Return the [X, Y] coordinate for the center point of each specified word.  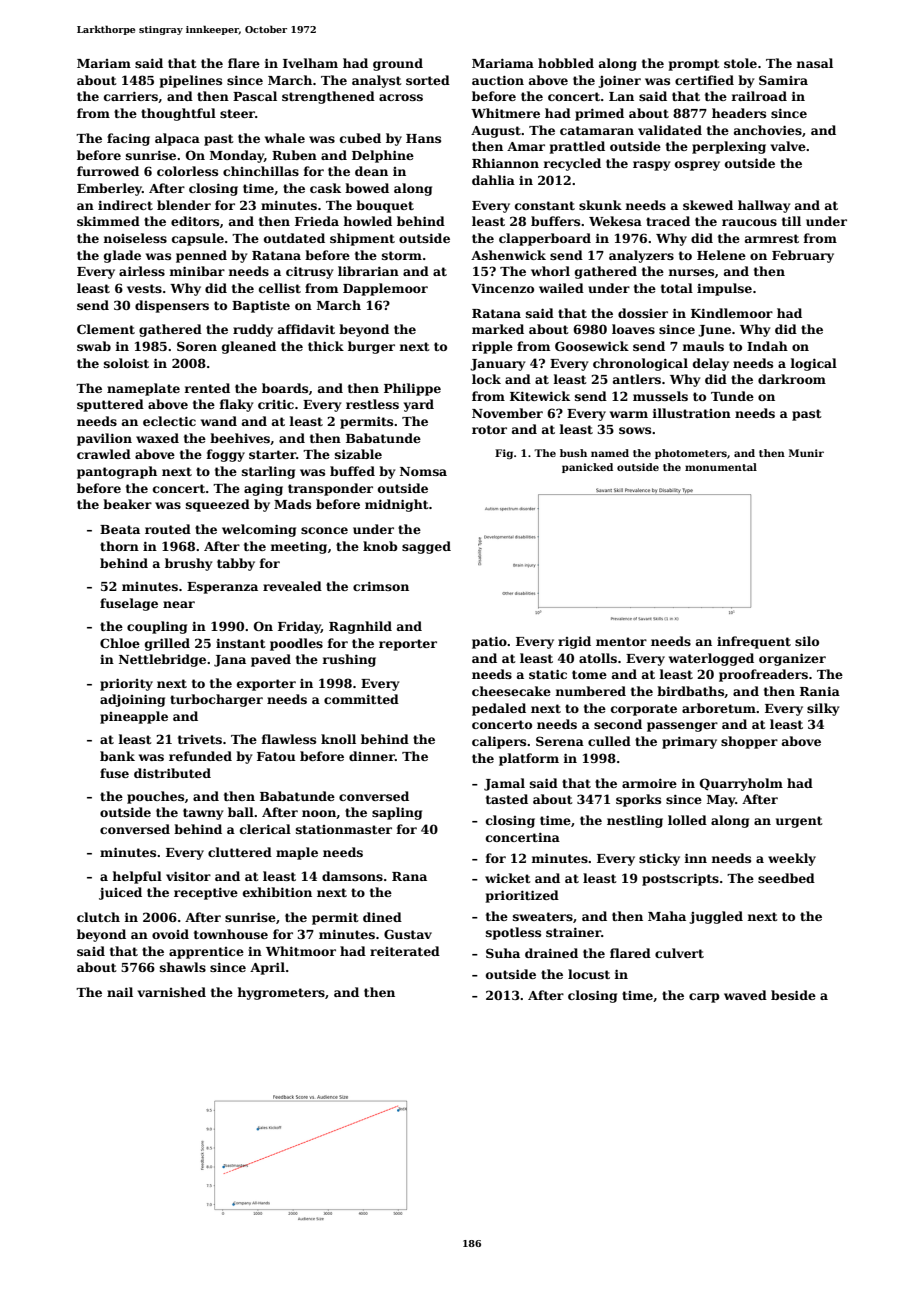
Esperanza [222, 588]
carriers [131, 96]
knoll [338, 739]
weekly [792, 859]
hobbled [566, 63]
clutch [98, 917]
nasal [814, 63]
